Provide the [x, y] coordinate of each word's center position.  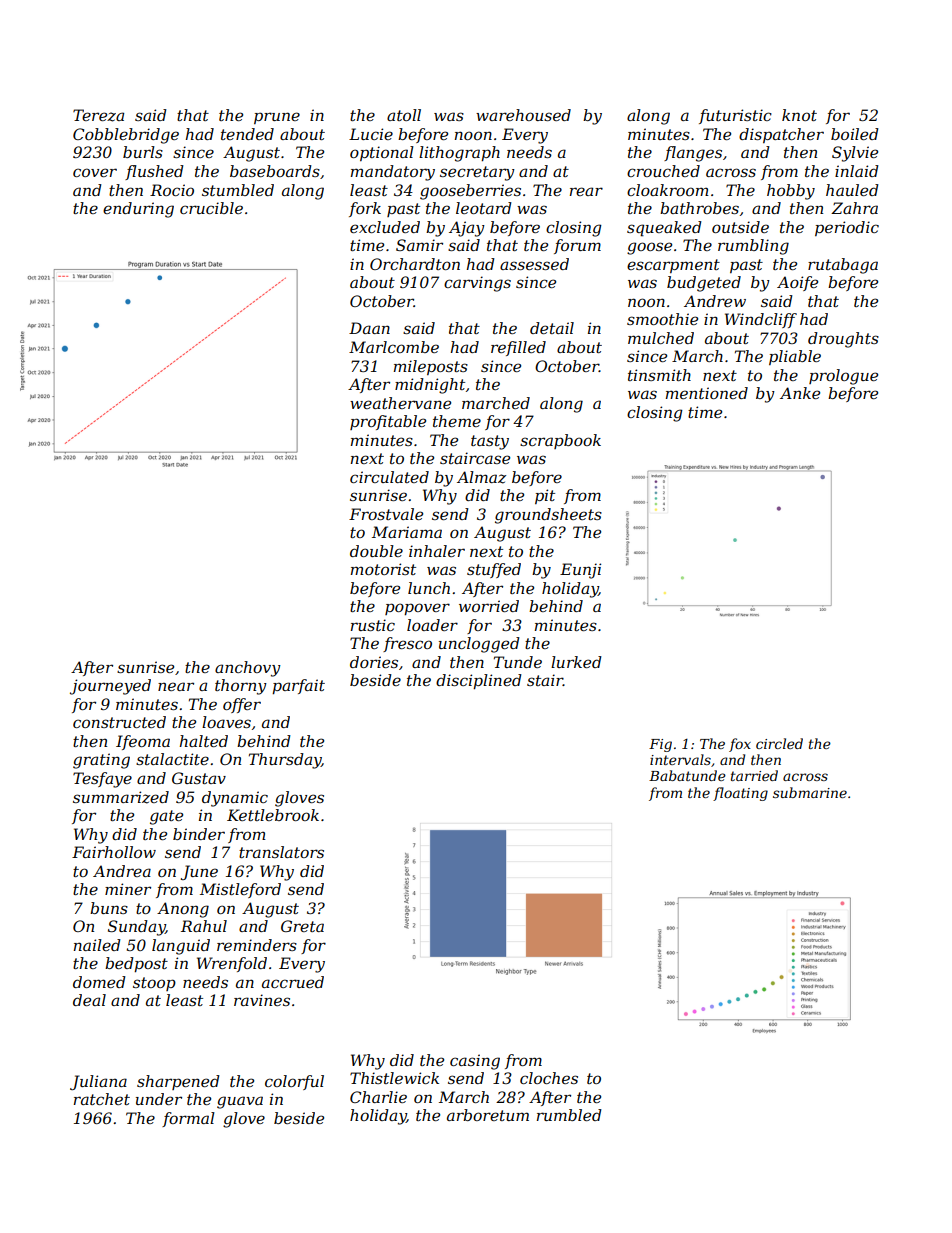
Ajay [467, 229]
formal [188, 1119]
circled [779, 743]
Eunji [580, 571]
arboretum [488, 1115]
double [376, 551]
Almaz [481, 477]
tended [247, 134]
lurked [576, 662]
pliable [795, 357]
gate [166, 817]
